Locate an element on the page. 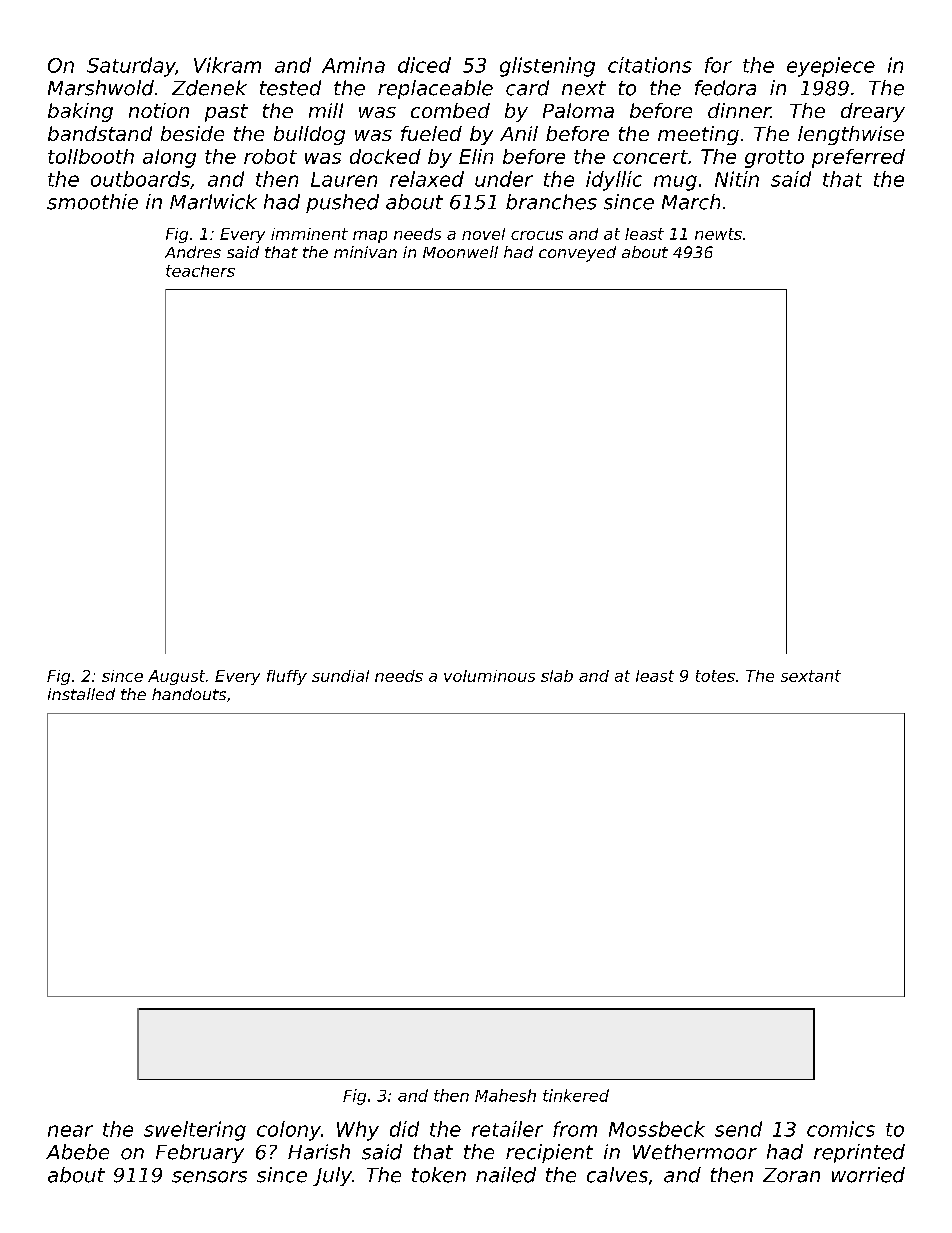 This document has height=1233, width=952. eyepiece is located at coordinates (831, 67).
